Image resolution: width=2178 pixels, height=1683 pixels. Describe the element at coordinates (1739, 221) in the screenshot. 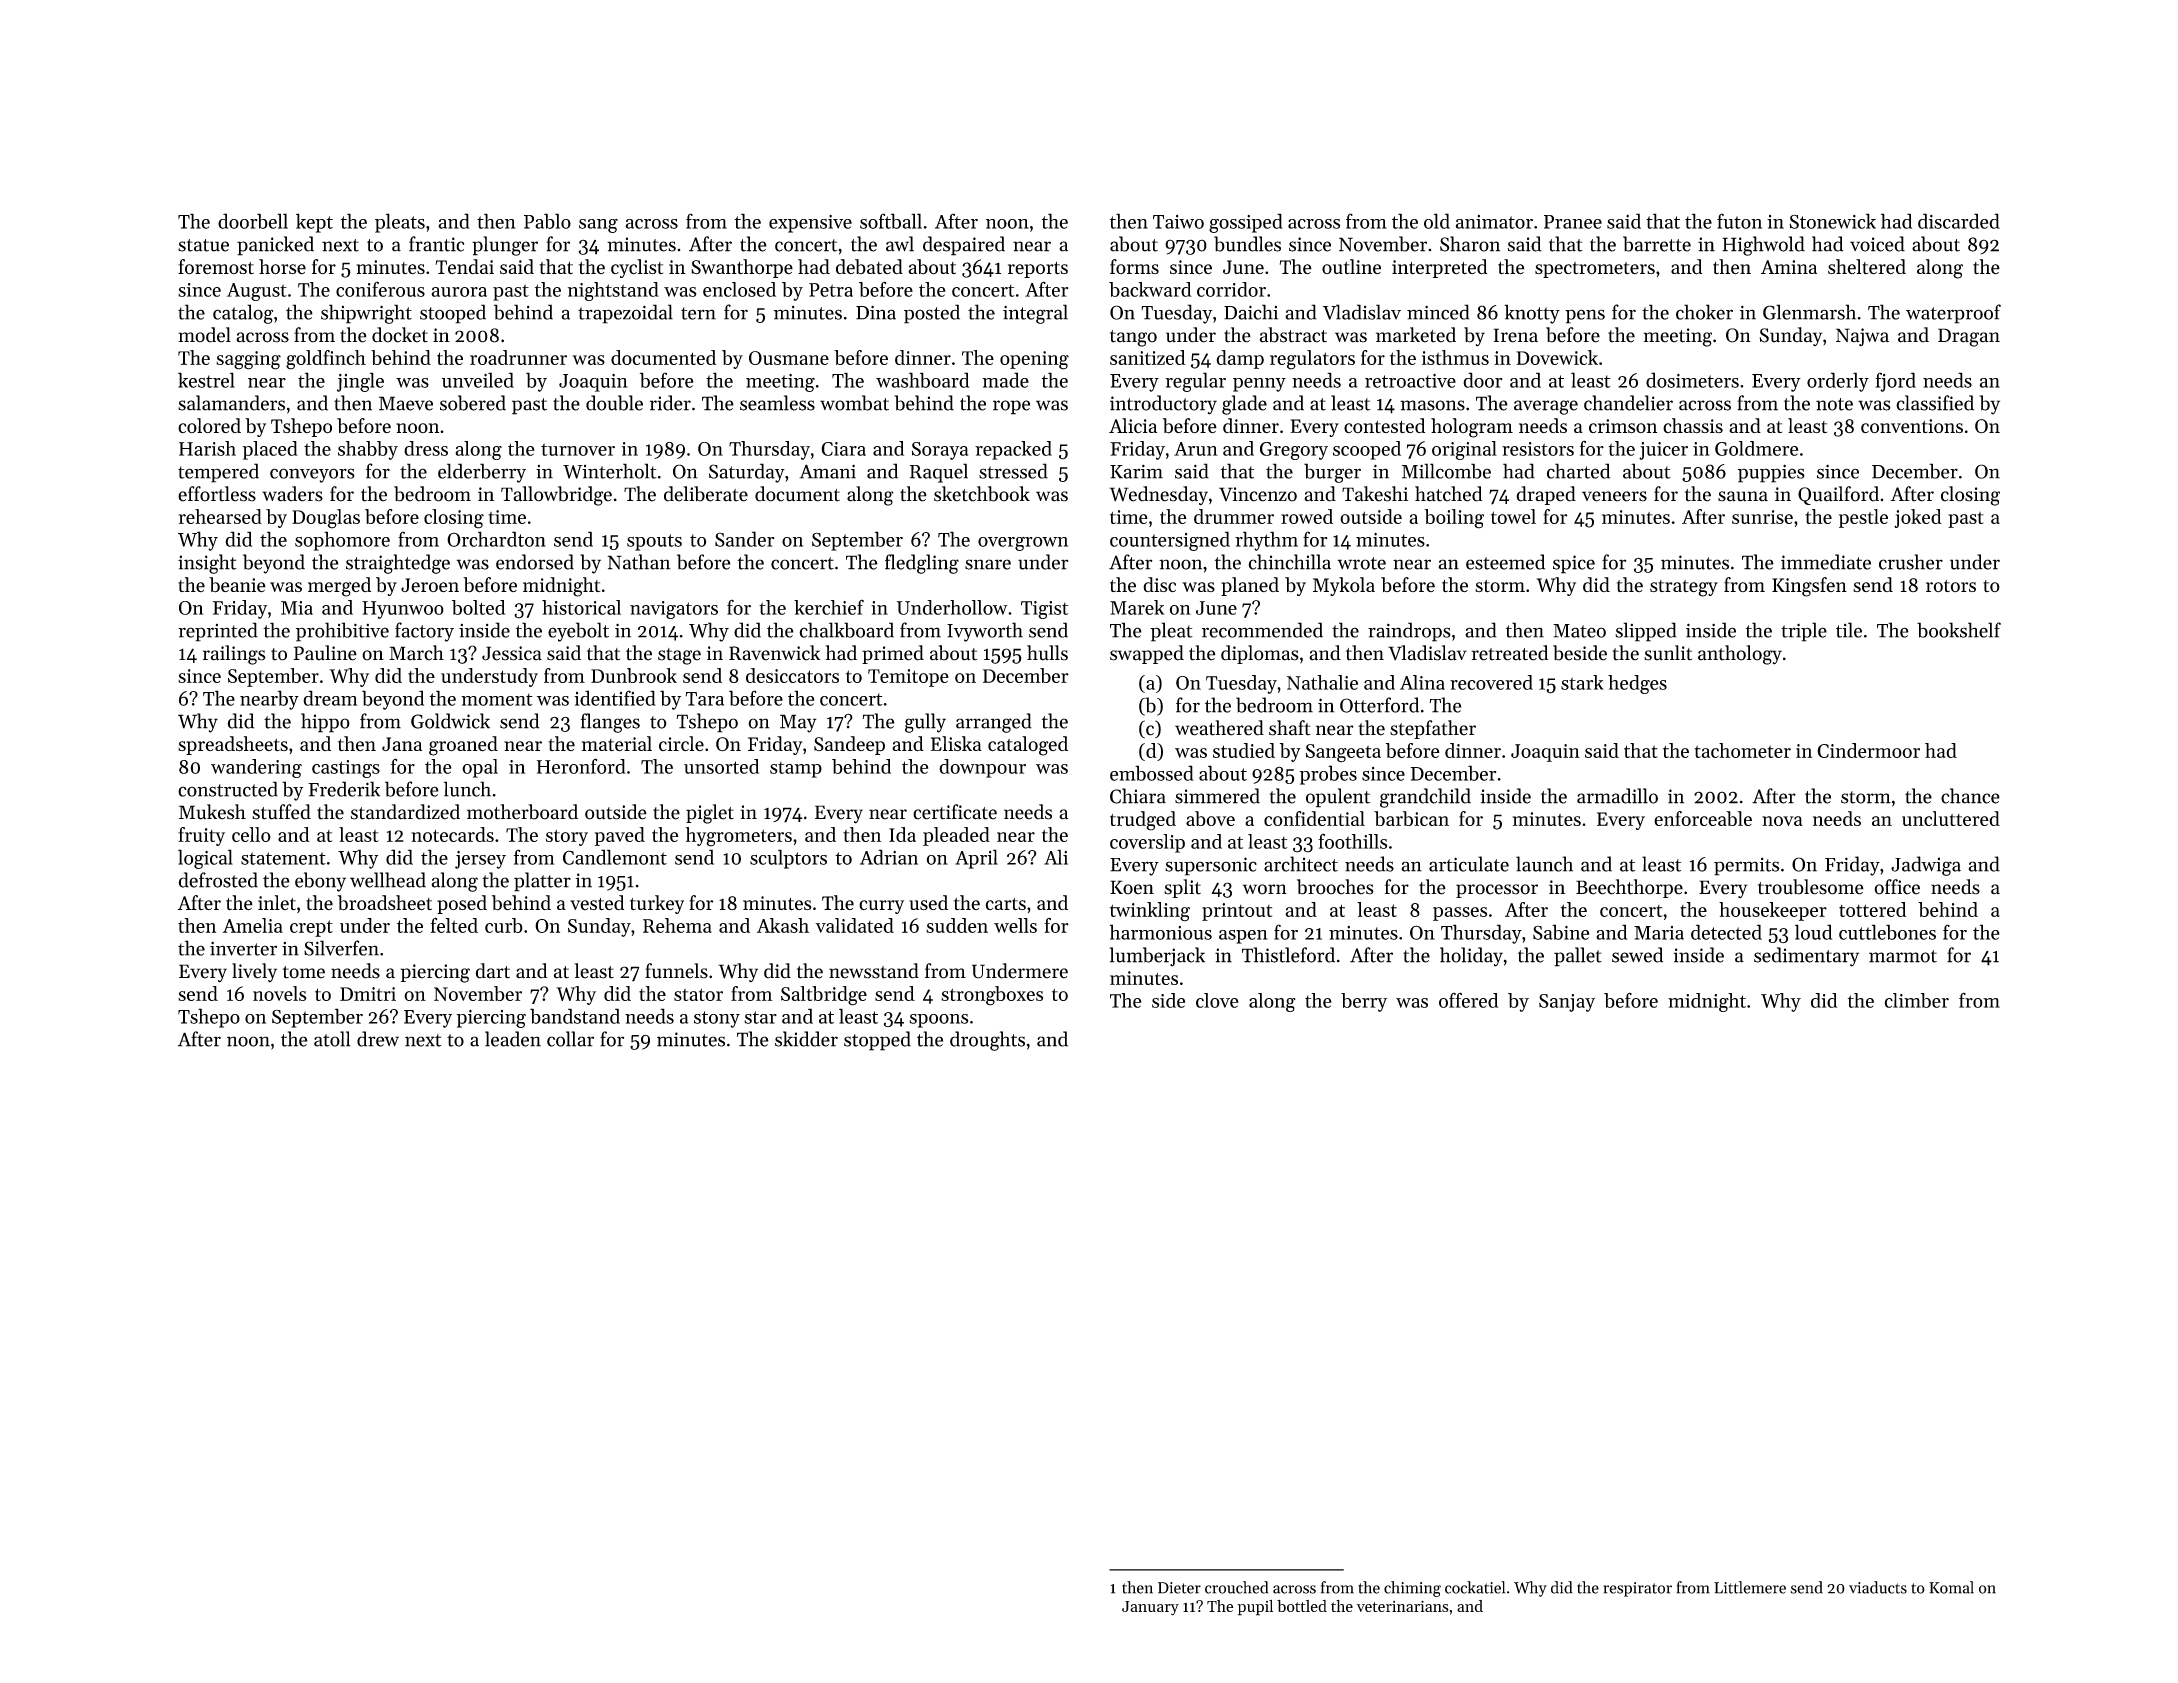

I see `futon` at that location.
